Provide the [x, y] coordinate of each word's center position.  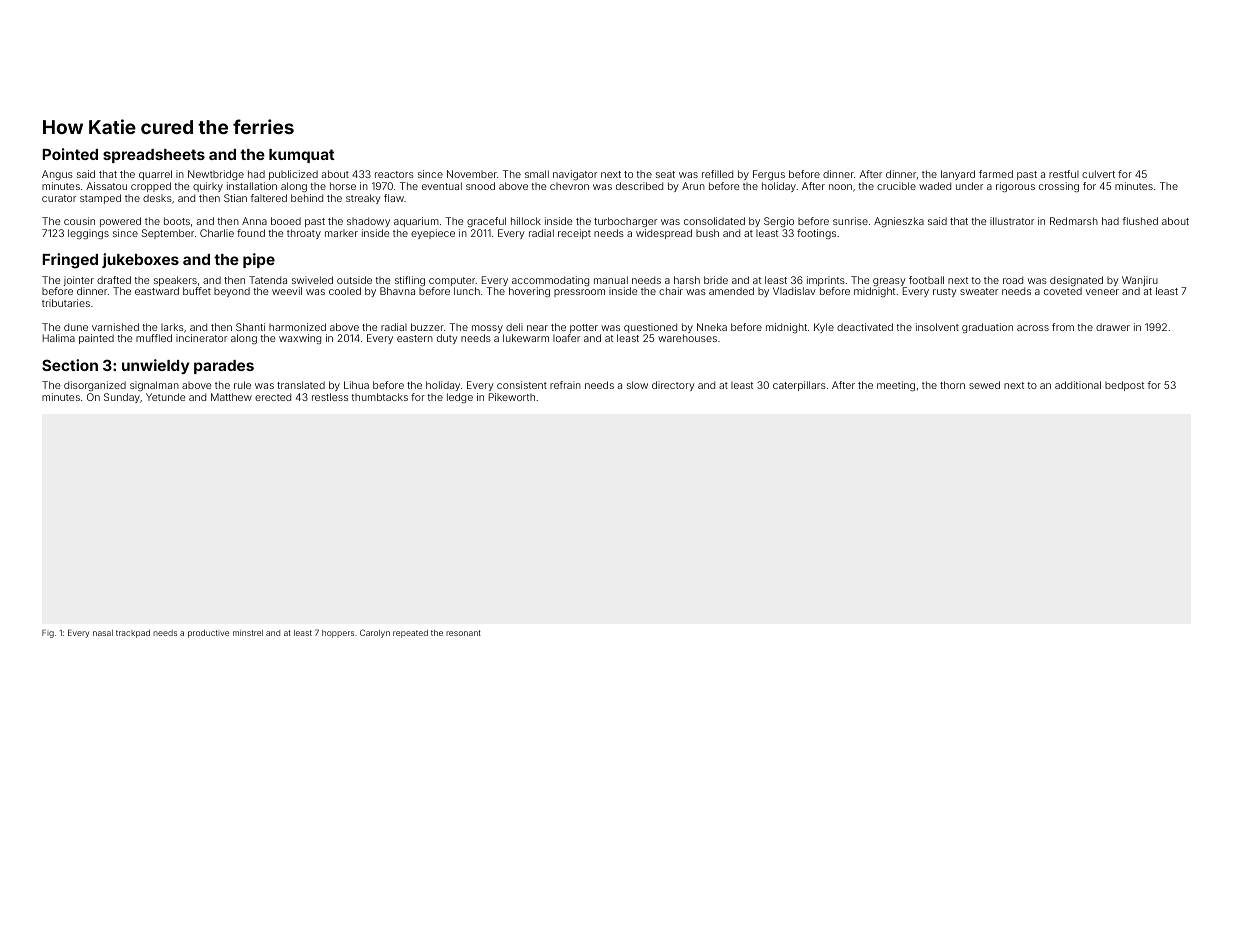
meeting [896, 386]
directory [673, 386]
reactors [394, 174]
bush [707, 233]
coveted [1063, 291]
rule [242, 385]
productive [208, 634]
